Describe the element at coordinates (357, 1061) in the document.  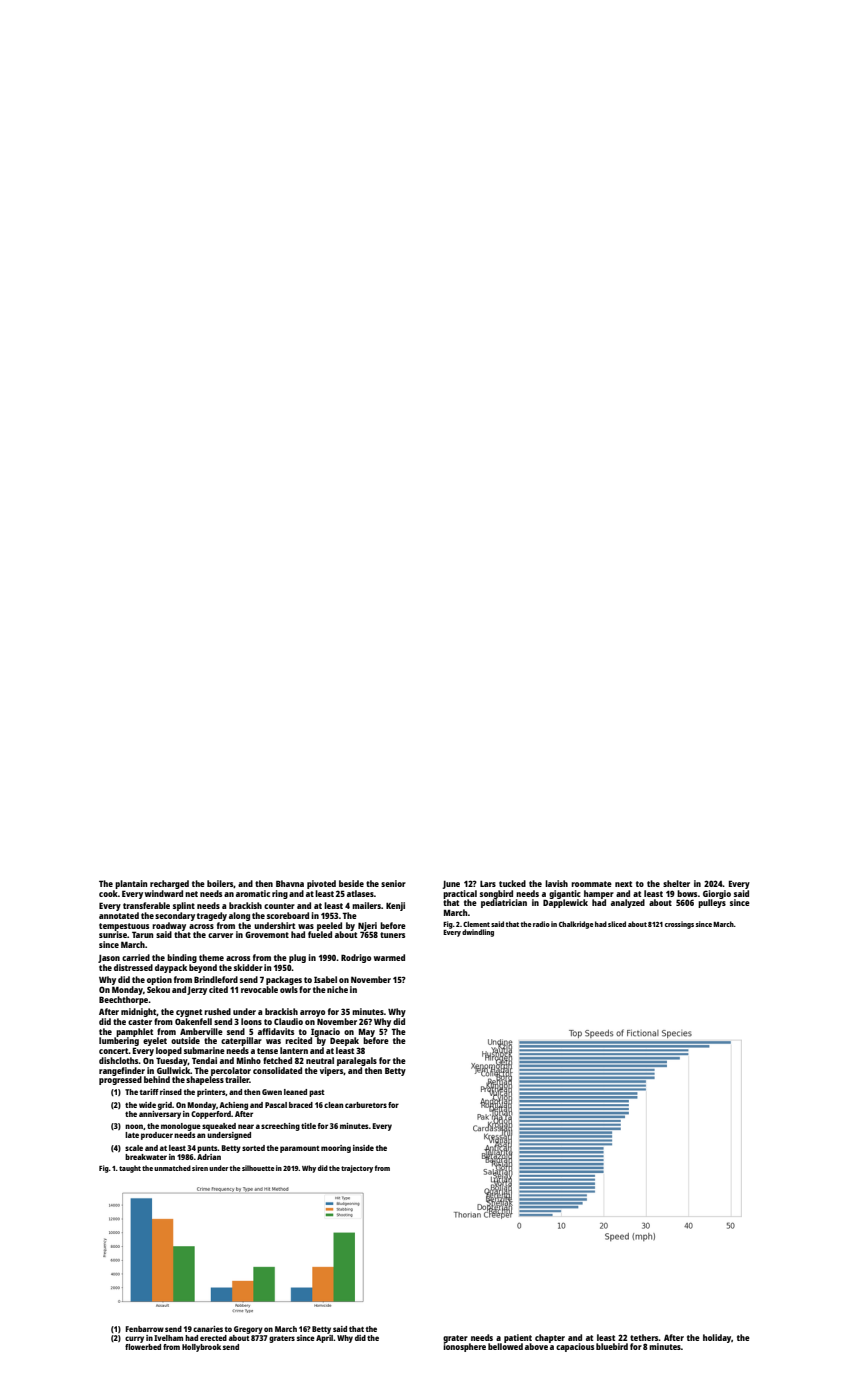
I see `paralegals` at that location.
